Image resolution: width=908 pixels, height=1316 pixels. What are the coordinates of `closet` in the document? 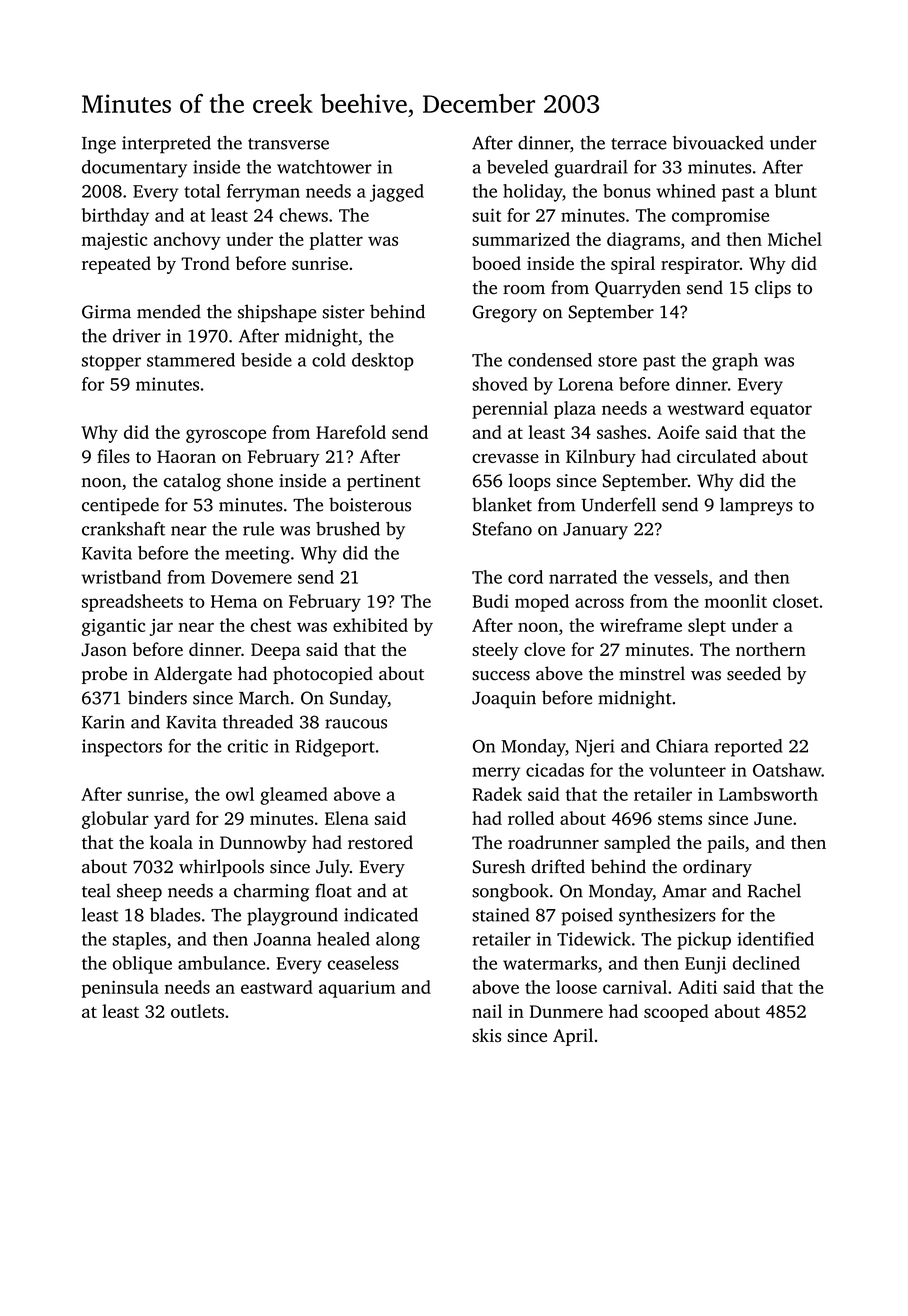 It's located at (796, 601).
